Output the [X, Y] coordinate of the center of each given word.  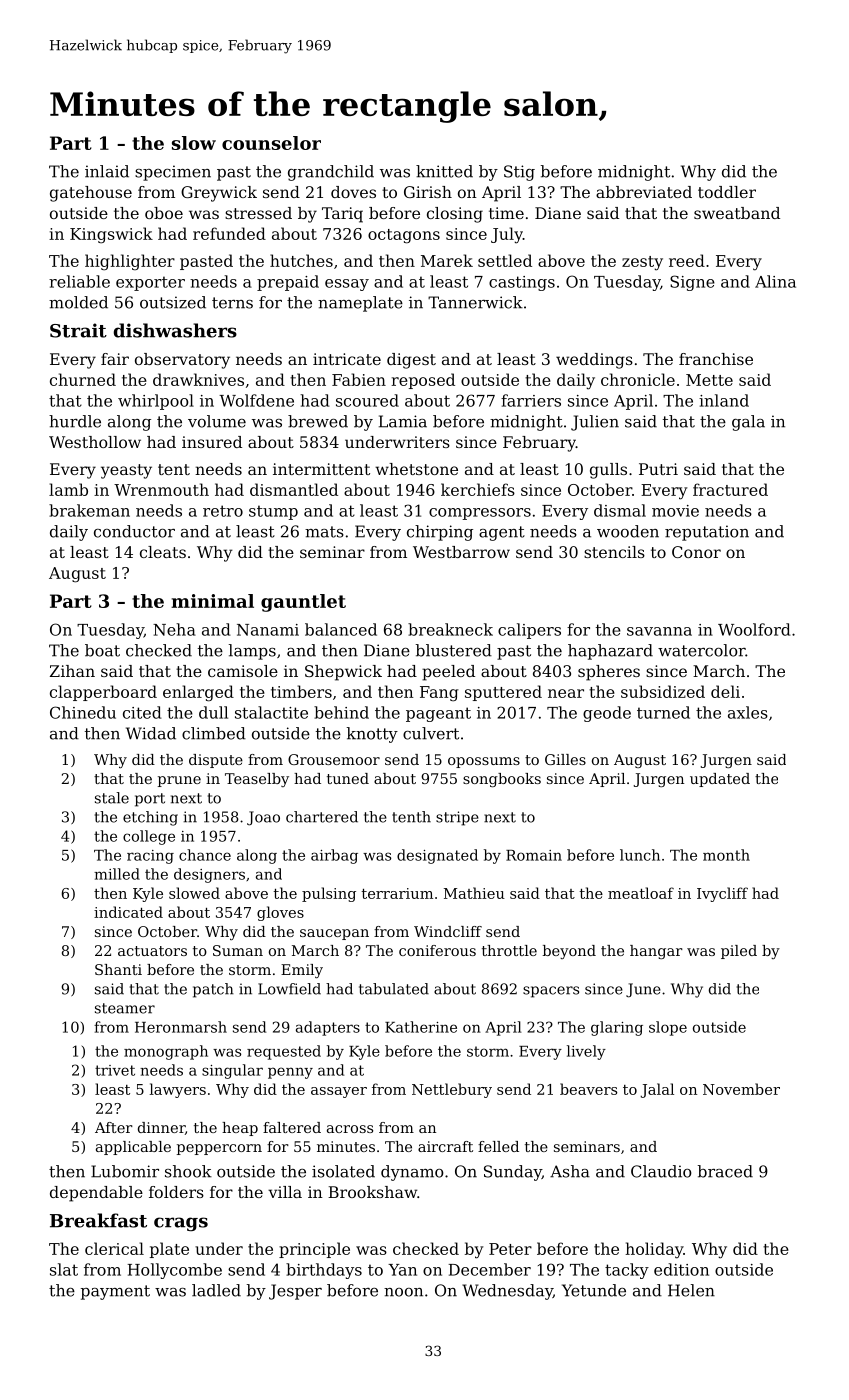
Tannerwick [475, 302]
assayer [339, 1092]
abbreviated [644, 192]
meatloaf [641, 893]
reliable [79, 281]
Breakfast [98, 1220]
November [741, 1089]
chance [205, 855]
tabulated [394, 989]
